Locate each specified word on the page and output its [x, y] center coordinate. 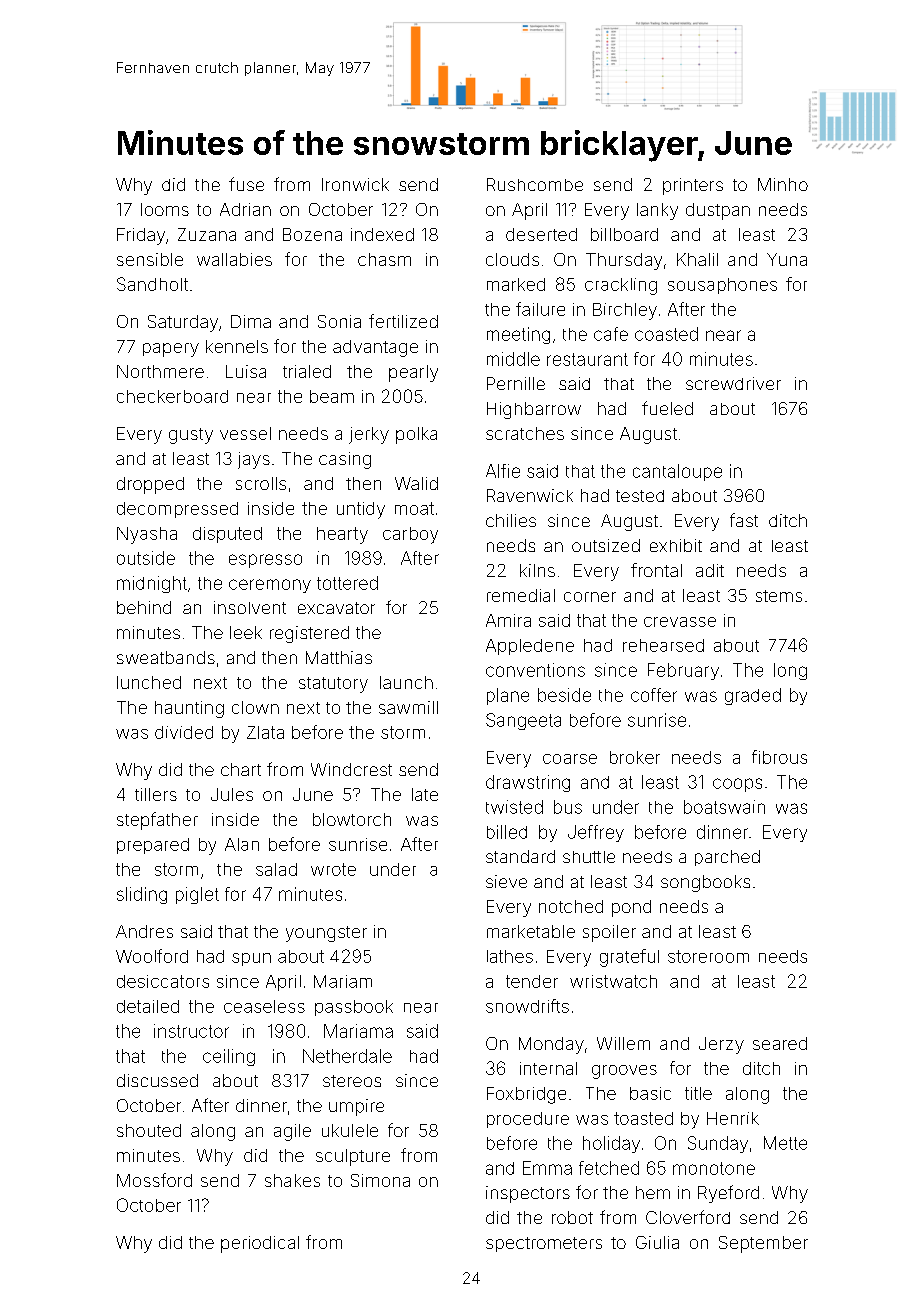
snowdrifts [527, 1006]
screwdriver [733, 383]
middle [513, 359]
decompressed [177, 510]
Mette [785, 1143]
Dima [251, 321]
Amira [508, 620]
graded [753, 696]
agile [292, 1132]
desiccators [163, 981]
